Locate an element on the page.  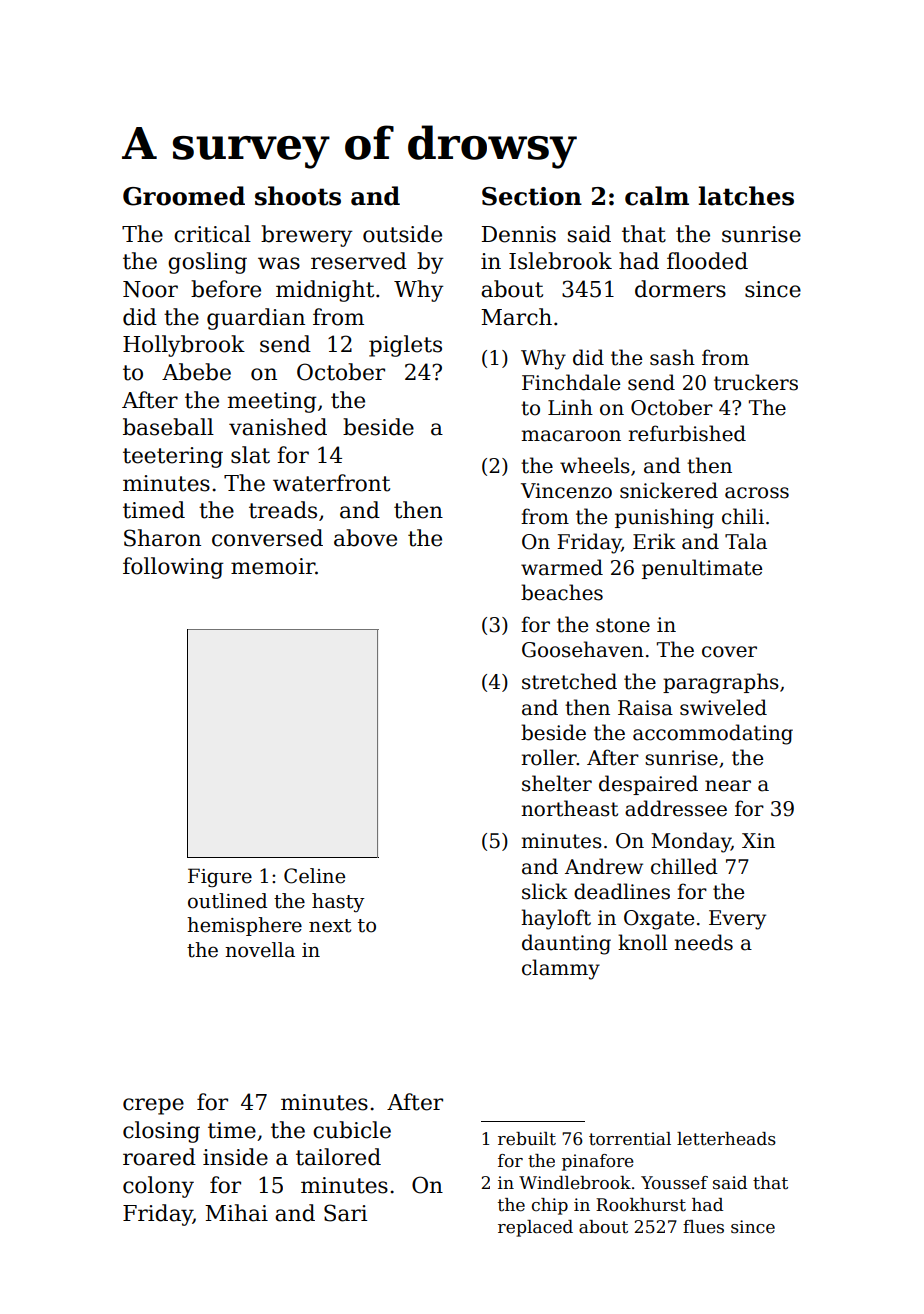
roller is located at coordinates (549, 757).
